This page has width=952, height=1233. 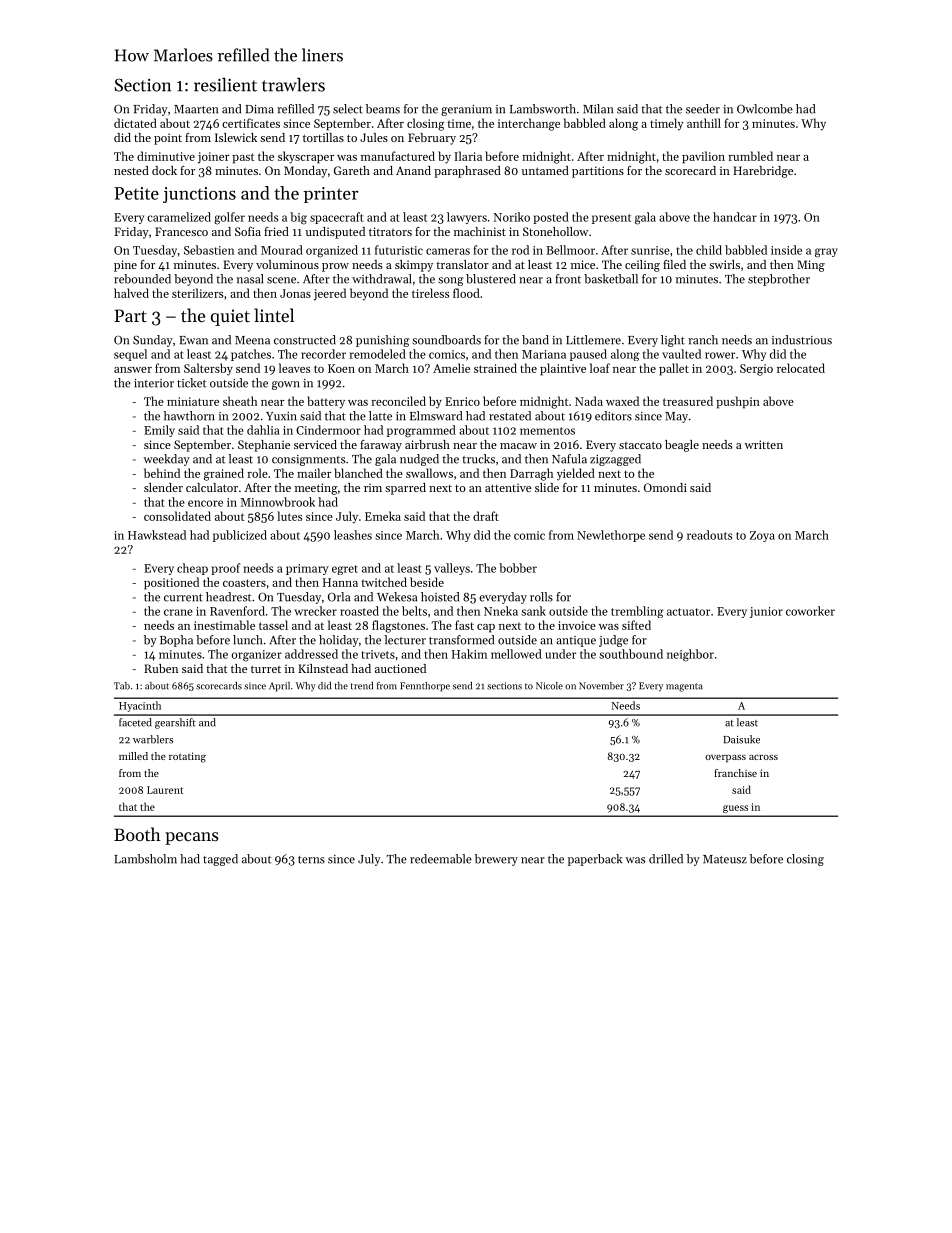 I want to click on Omondi, so click(x=665, y=487).
